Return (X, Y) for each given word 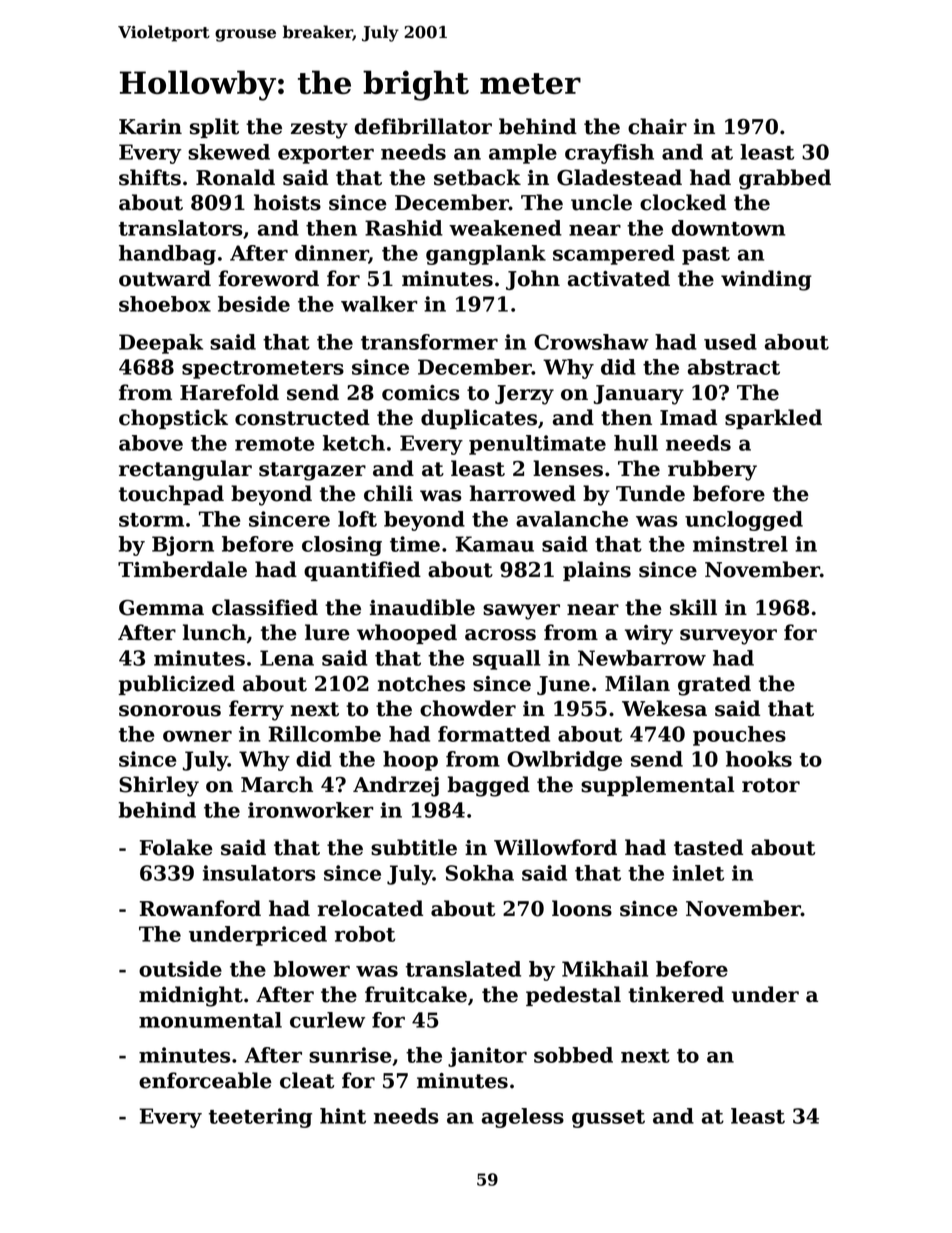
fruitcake (416, 994)
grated (714, 685)
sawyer (521, 612)
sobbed (573, 1055)
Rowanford (200, 908)
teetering (260, 1118)
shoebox (165, 304)
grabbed (785, 179)
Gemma (161, 608)
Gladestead (619, 177)
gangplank (486, 255)
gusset (608, 1119)
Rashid (404, 228)
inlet (698, 873)
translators (181, 228)
